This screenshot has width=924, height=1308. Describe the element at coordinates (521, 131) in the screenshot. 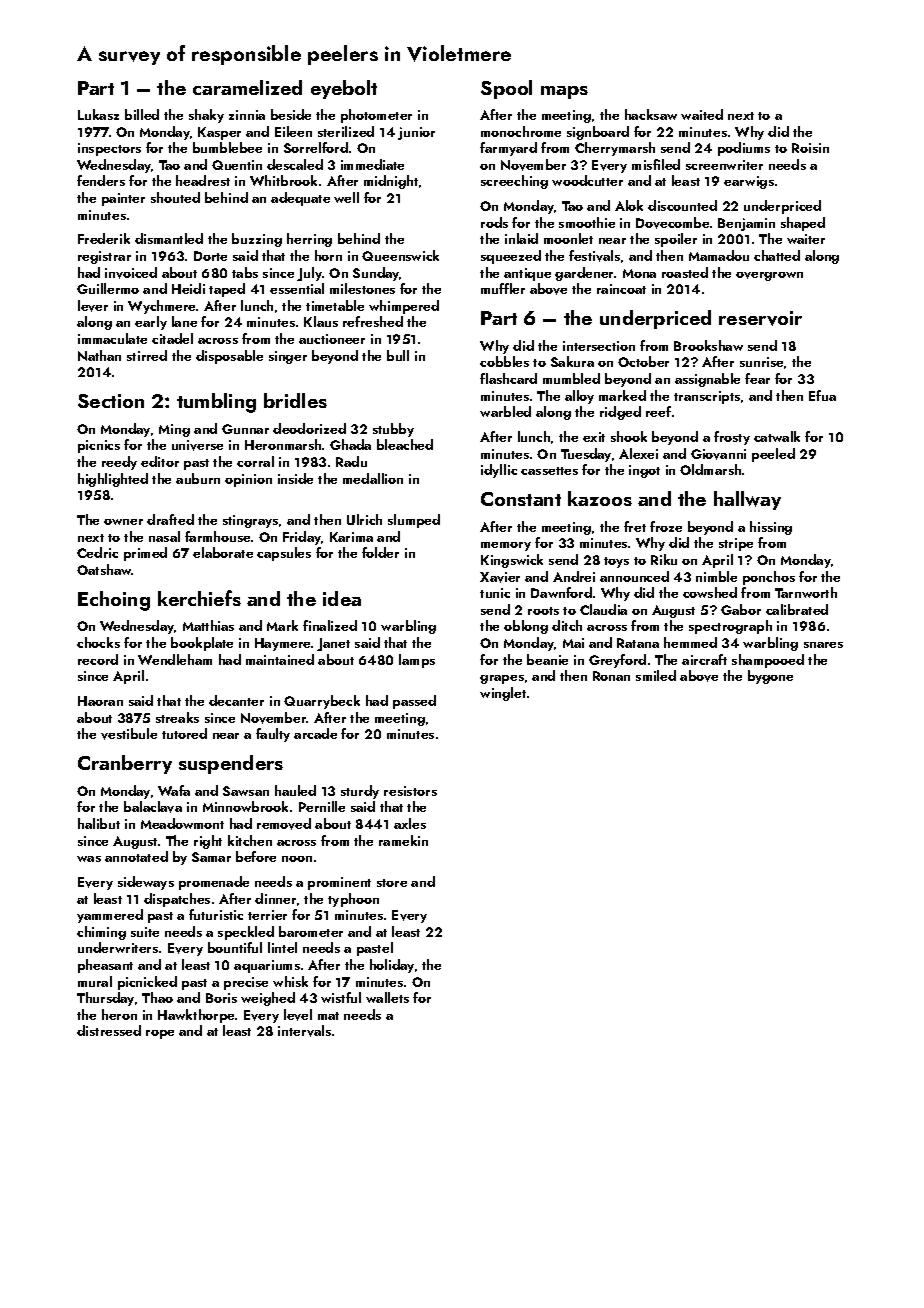

I see `monochrome` at that location.
